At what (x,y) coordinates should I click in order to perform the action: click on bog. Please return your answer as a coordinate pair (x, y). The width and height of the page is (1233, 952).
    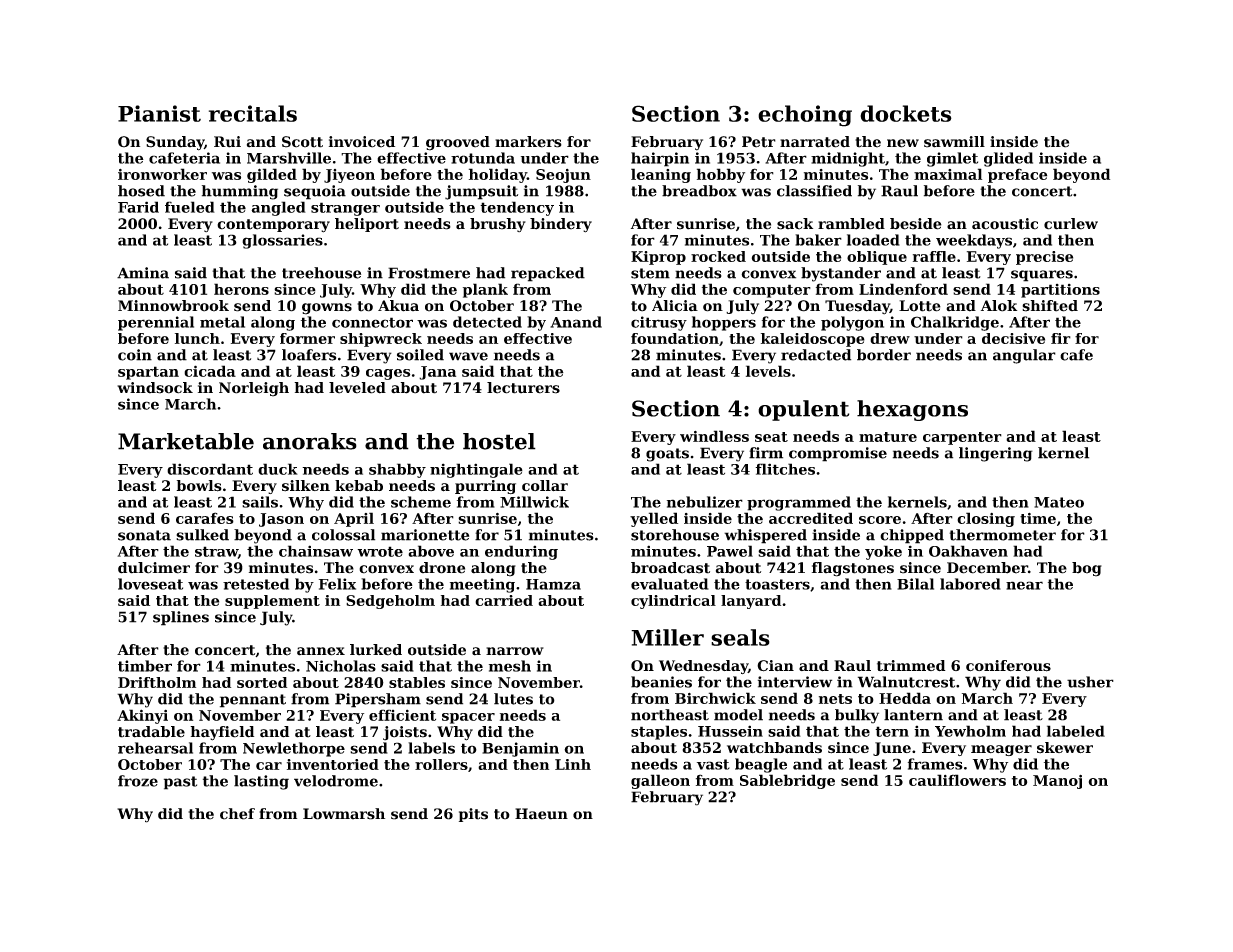
    Looking at the image, I should click on (1087, 569).
